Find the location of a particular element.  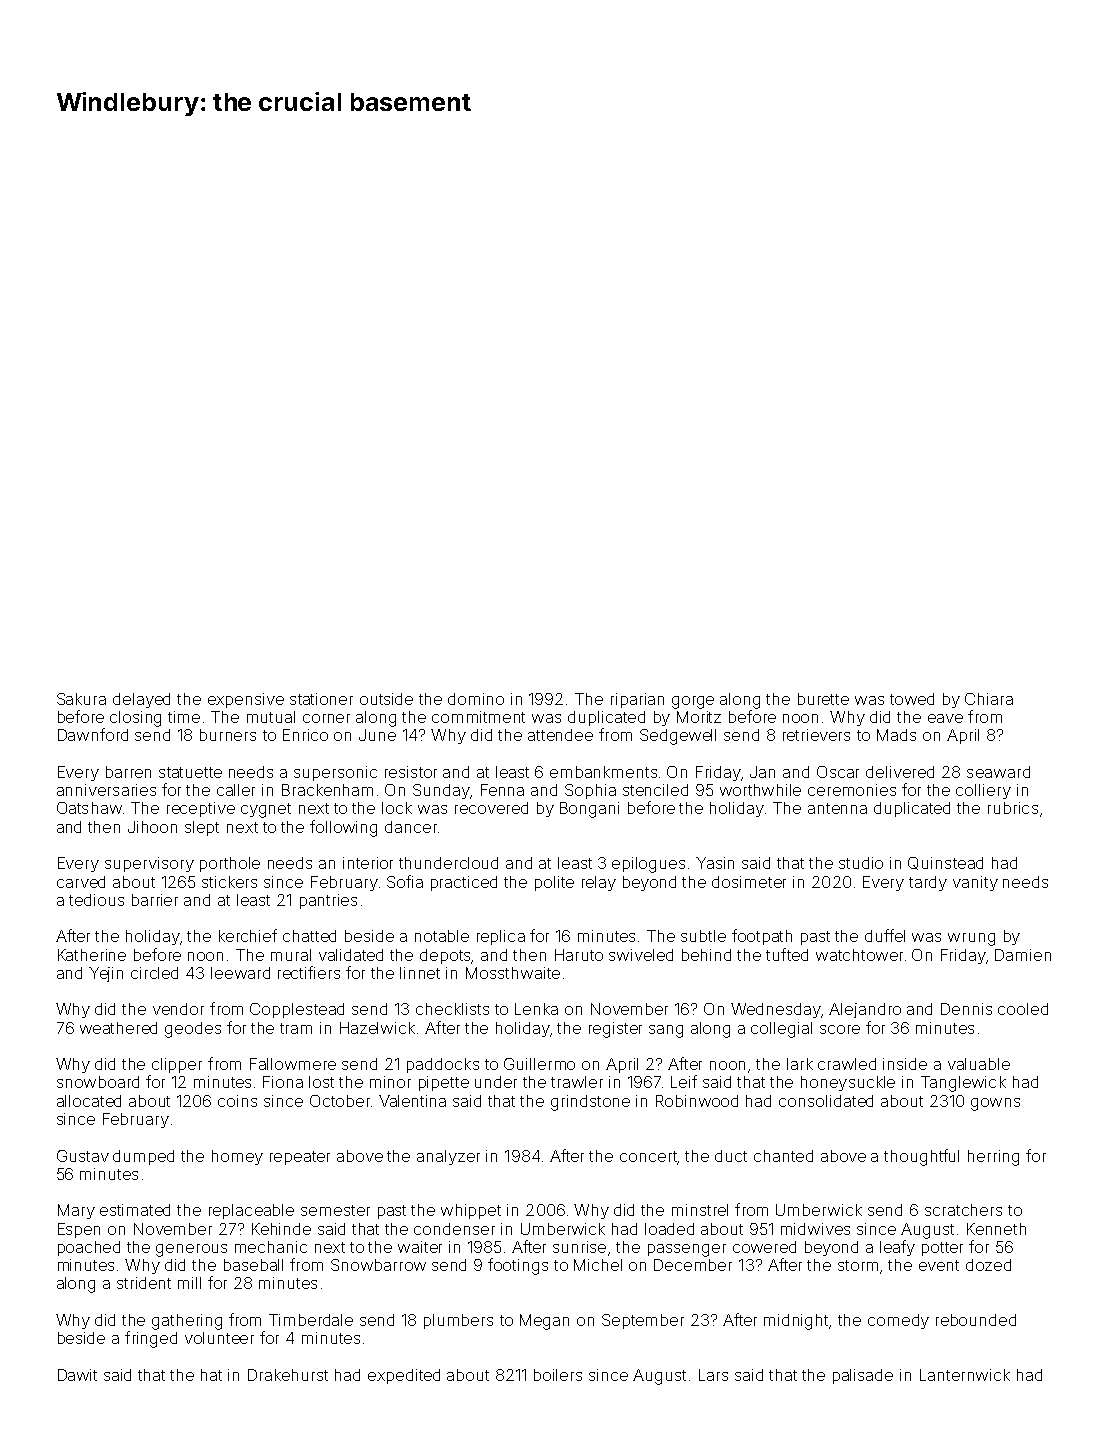

eave is located at coordinates (945, 718).
